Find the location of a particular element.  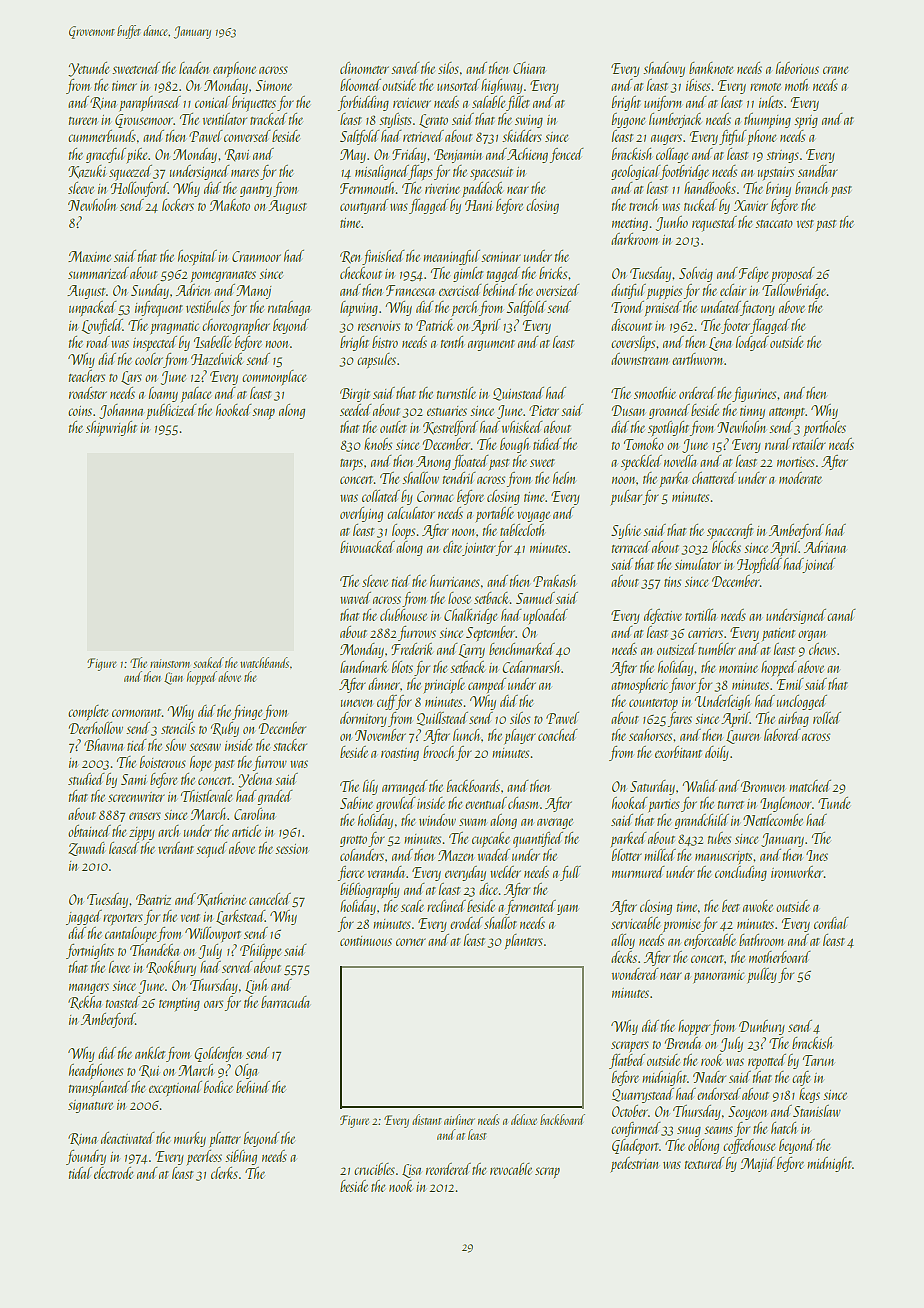

shadowy is located at coordinates (664, 69).
